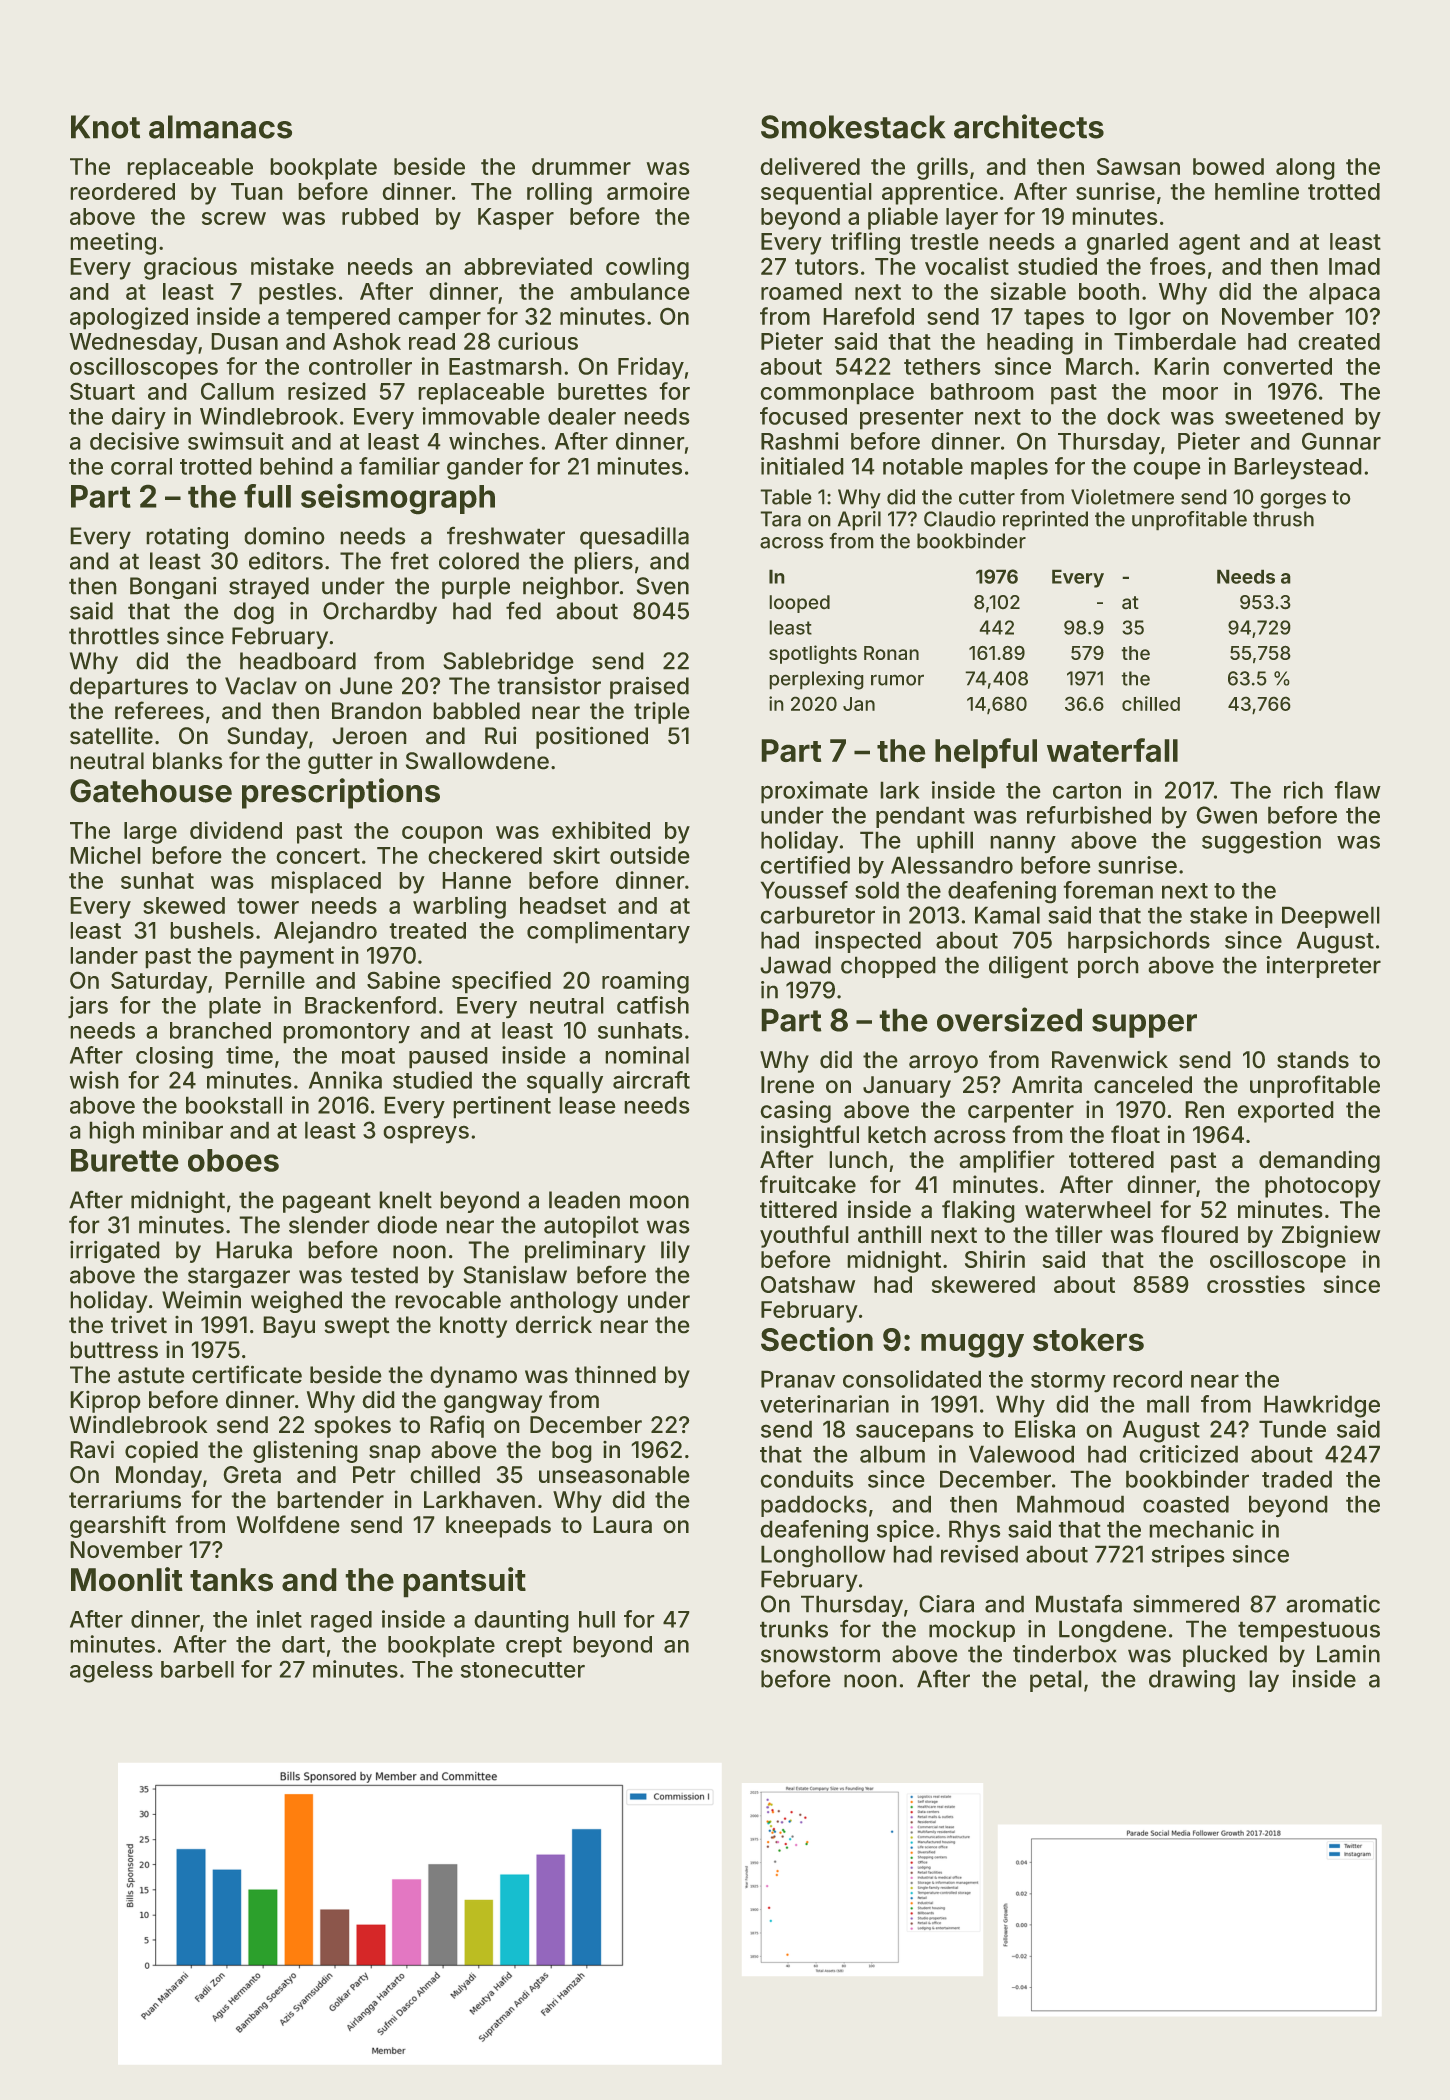 This page has height=2100, width=1450. I want to click on sweetened, so click(1284, 416).
